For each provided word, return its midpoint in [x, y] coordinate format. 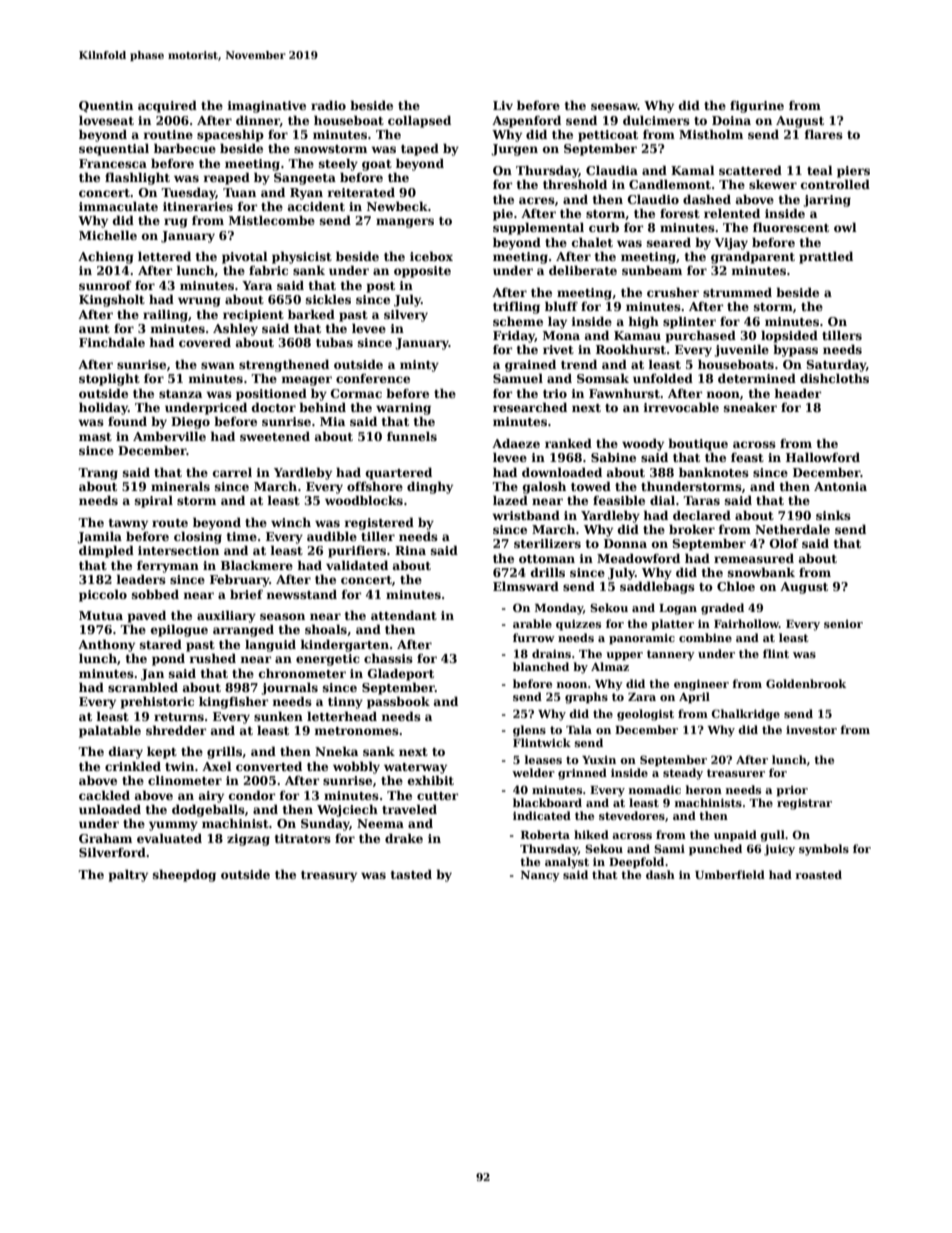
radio [328, 105]
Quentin [106, 106]
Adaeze [516, 443]
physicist [302, 257]
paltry [128, 875]
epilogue [179, 630]
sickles [328, 299]
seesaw [614, 106]
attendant [404, 615]
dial [662, 500]
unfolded [663, 378]
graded [722, 609]
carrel [232, 472]
